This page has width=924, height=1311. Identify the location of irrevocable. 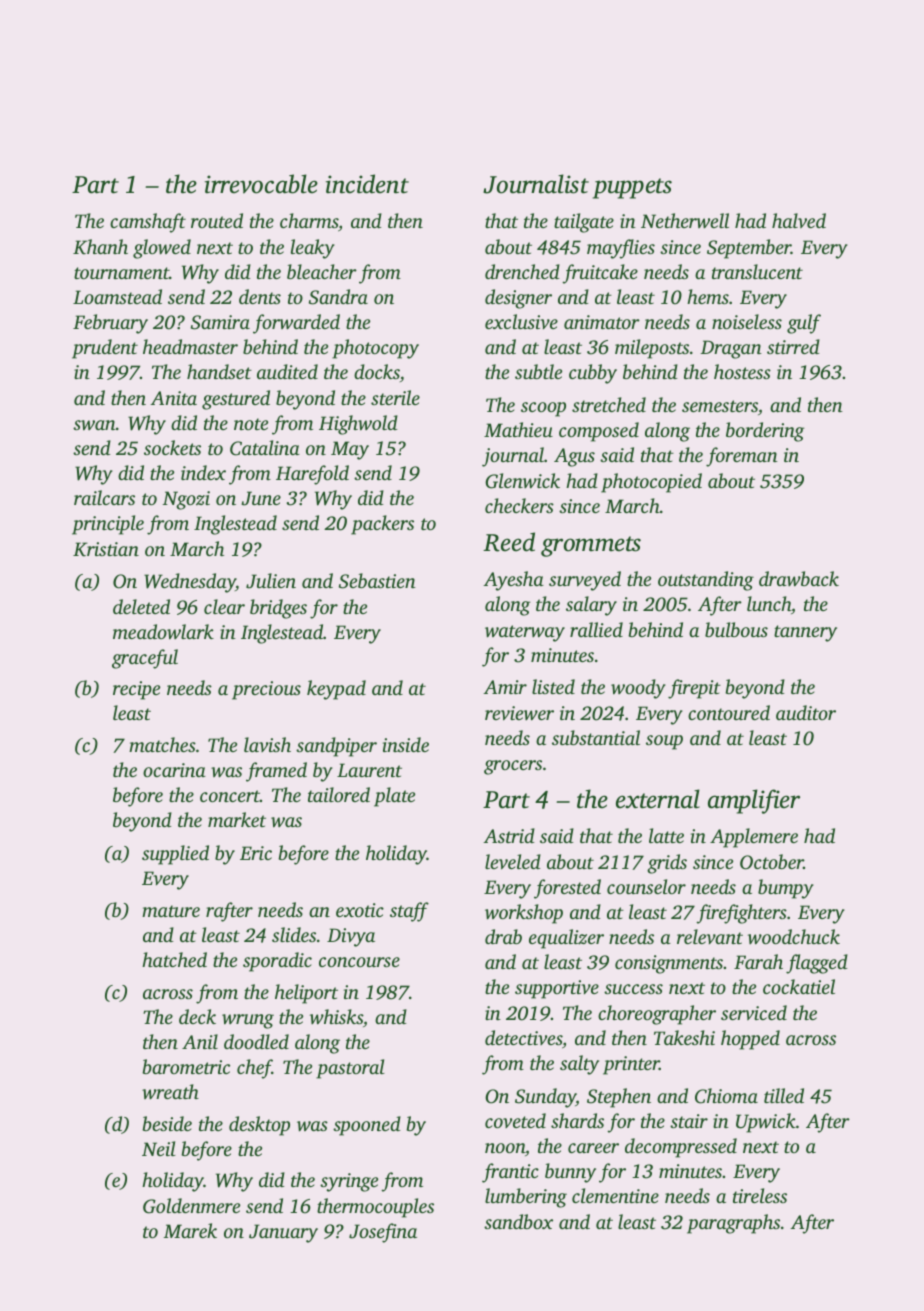
(261, 184).
